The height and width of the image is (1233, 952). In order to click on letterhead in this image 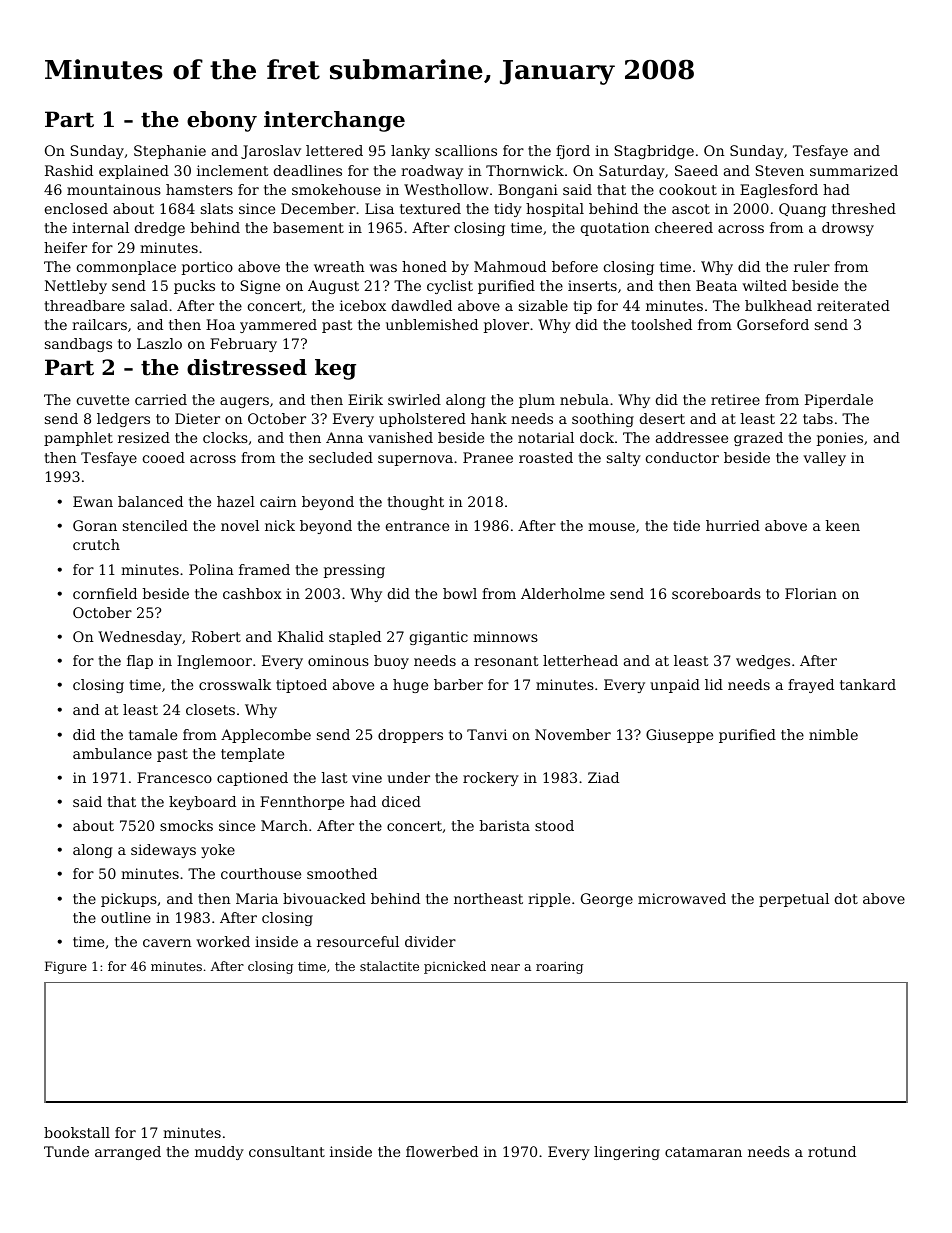, I will do `click(580, 660)`.
